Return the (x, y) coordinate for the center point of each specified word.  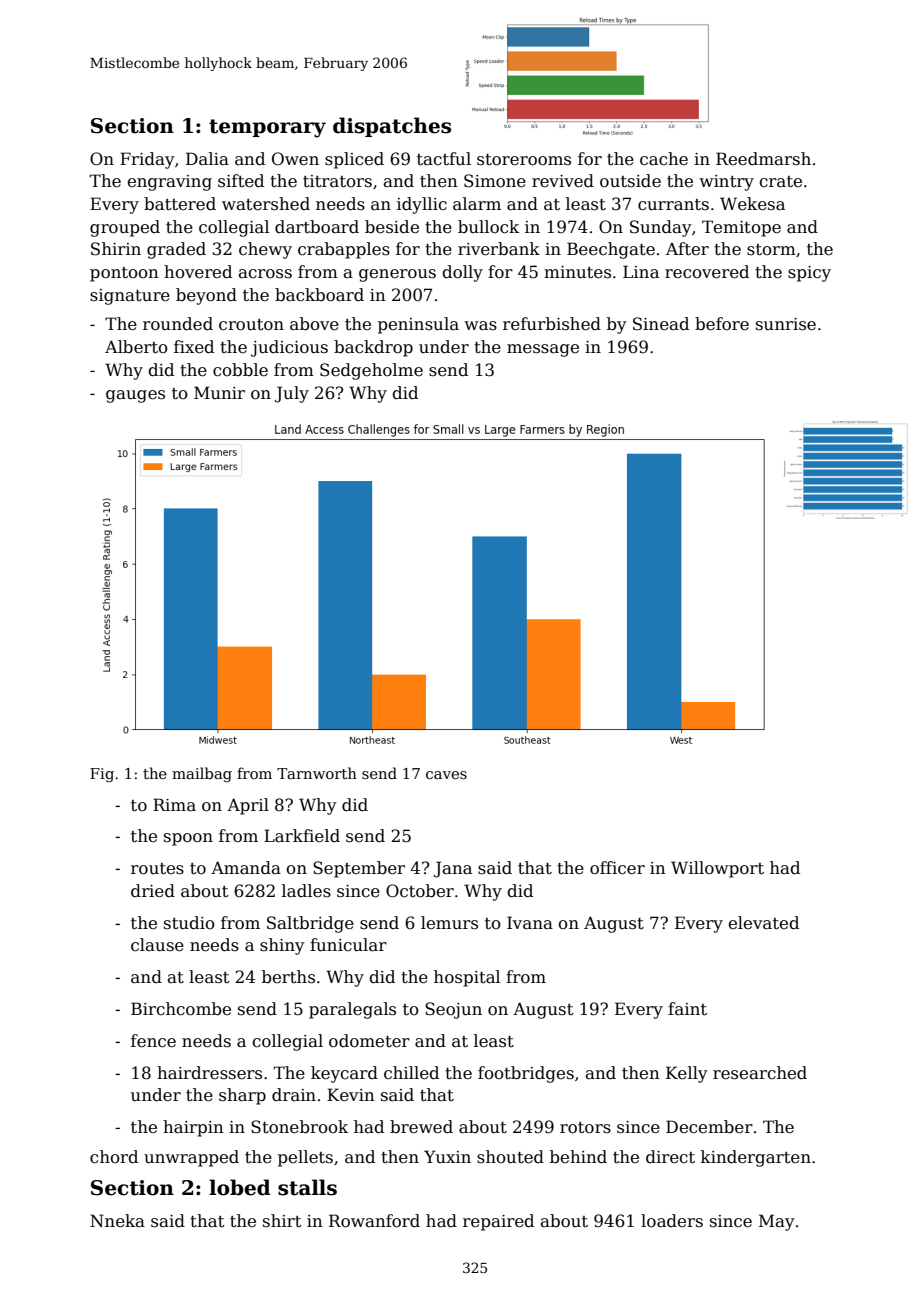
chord (114, 1157)
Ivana (530, 923)
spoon (188, 839)
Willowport (717, 869)
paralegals (352, 1010)
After (687, 249)
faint (687, 1009)
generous (397, 275)
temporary (267, 128)
